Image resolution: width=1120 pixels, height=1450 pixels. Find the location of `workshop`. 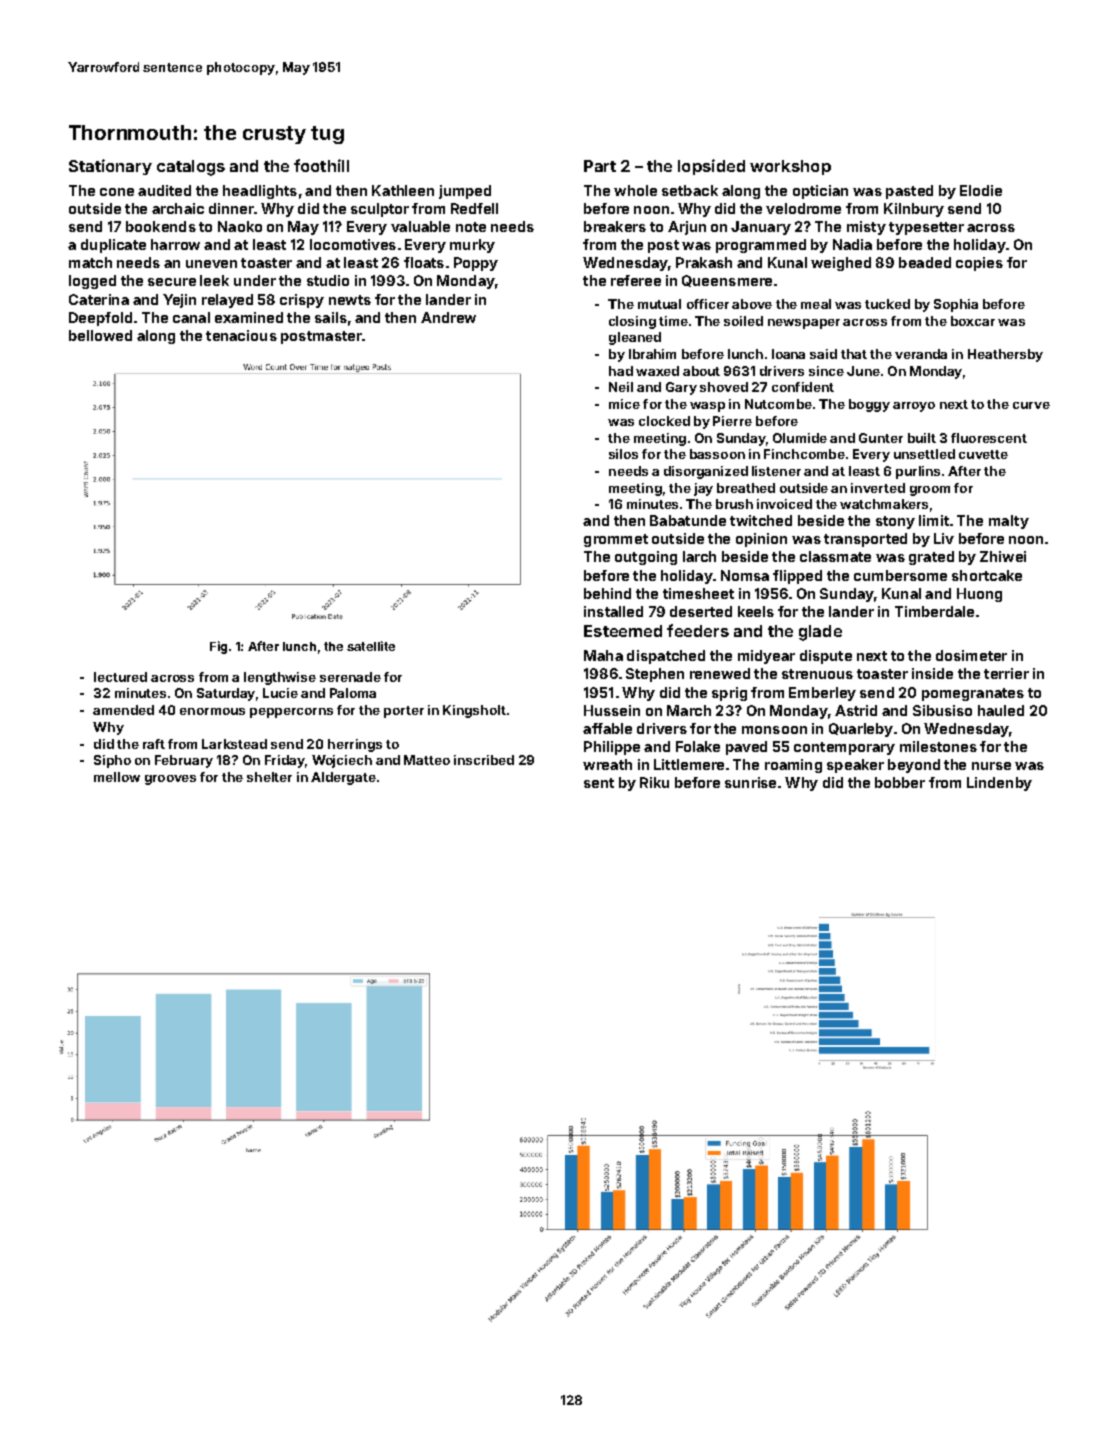

workshop is located at coordinates (790, 167).
